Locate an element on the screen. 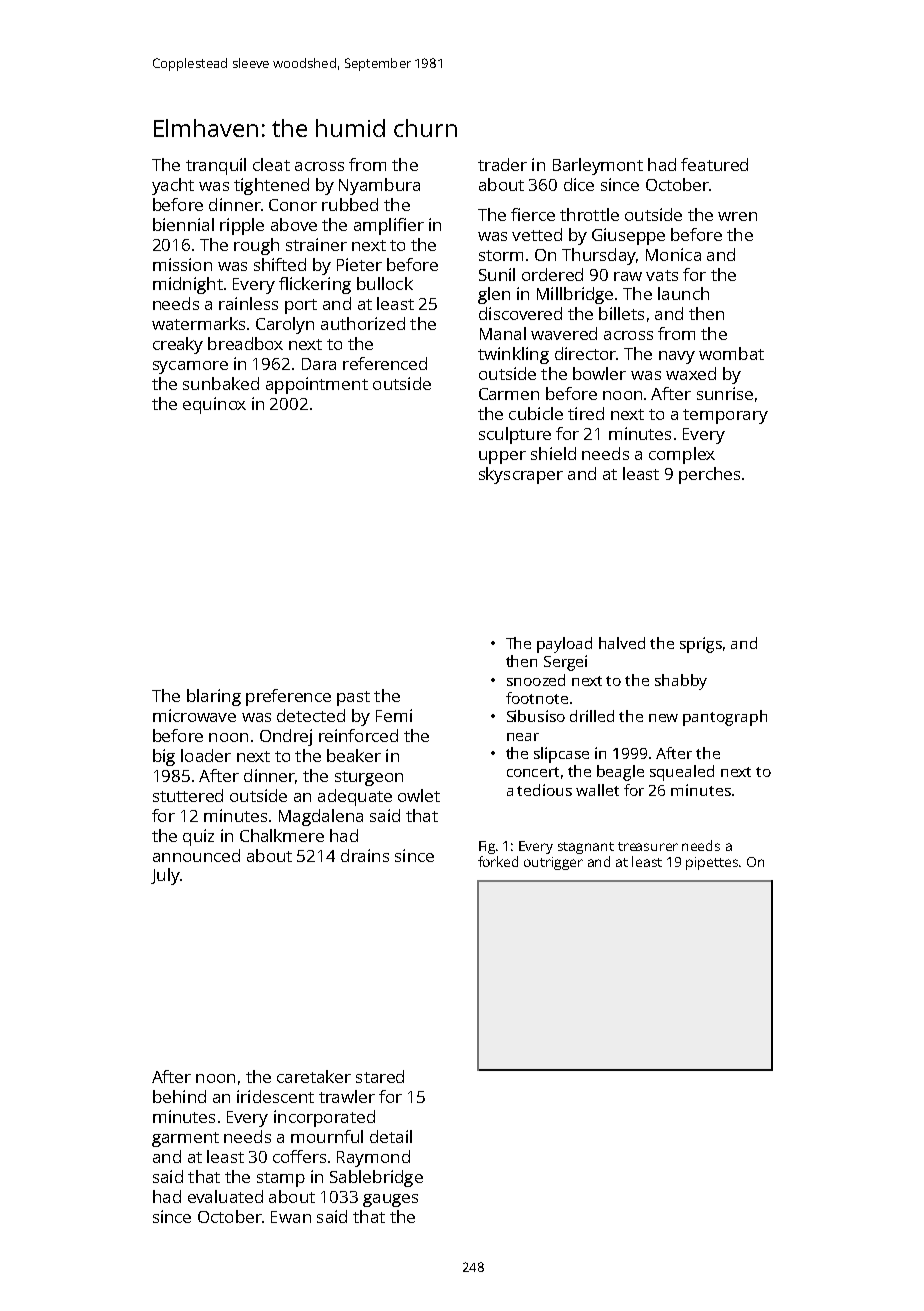 The image size is (924, 1311). complex is located at coordinates (682, 455).
